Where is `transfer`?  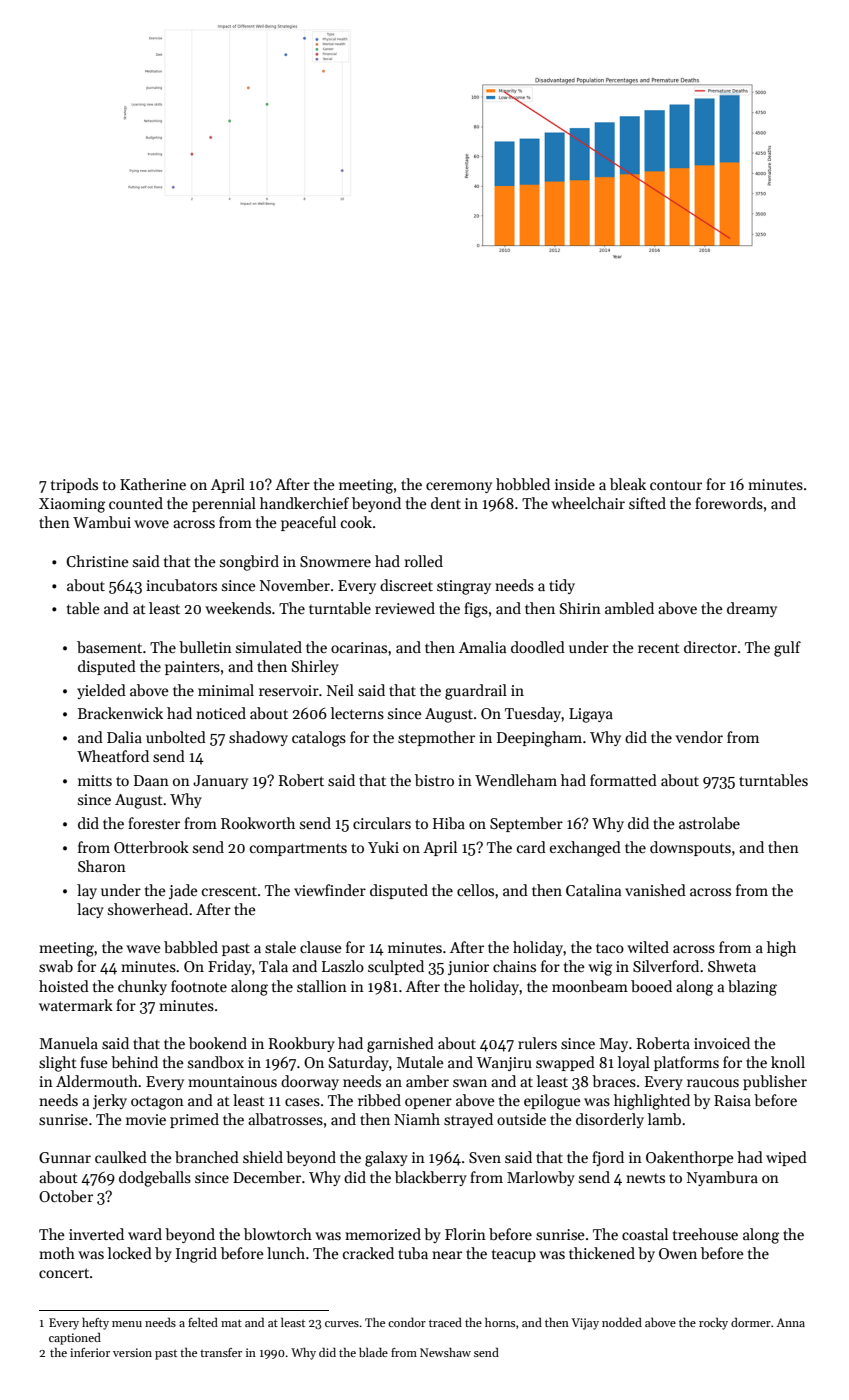
transfer is located at coordinates (221, 1352).
